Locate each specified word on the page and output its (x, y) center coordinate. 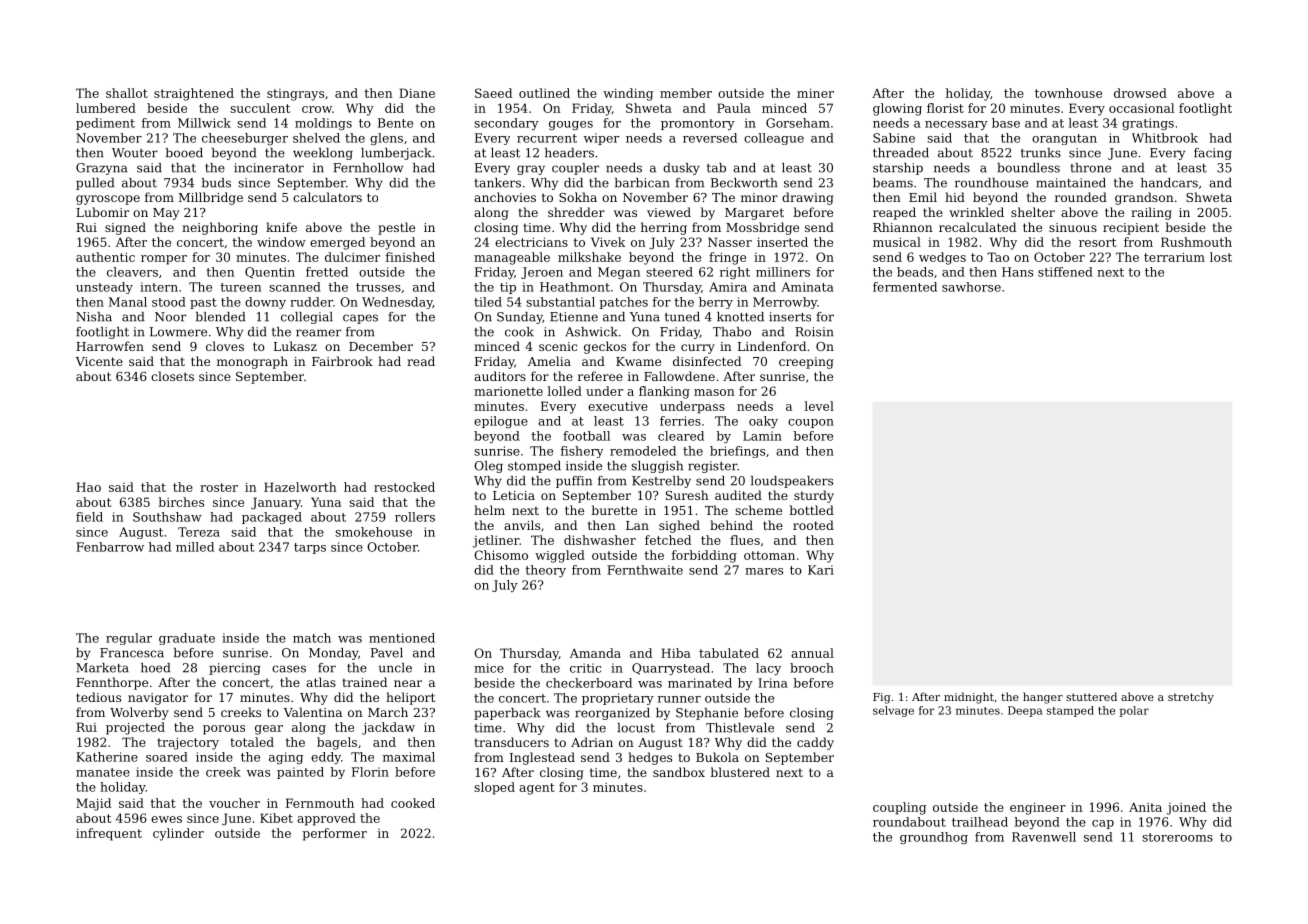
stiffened (1065, 272)
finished (410, 257)
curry (698, 349)
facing (1213, 154)
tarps (310, 548)
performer (334, 834)
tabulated (729, 653)
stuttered (1091, 696)
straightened (194, 94)
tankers (497, 183)
